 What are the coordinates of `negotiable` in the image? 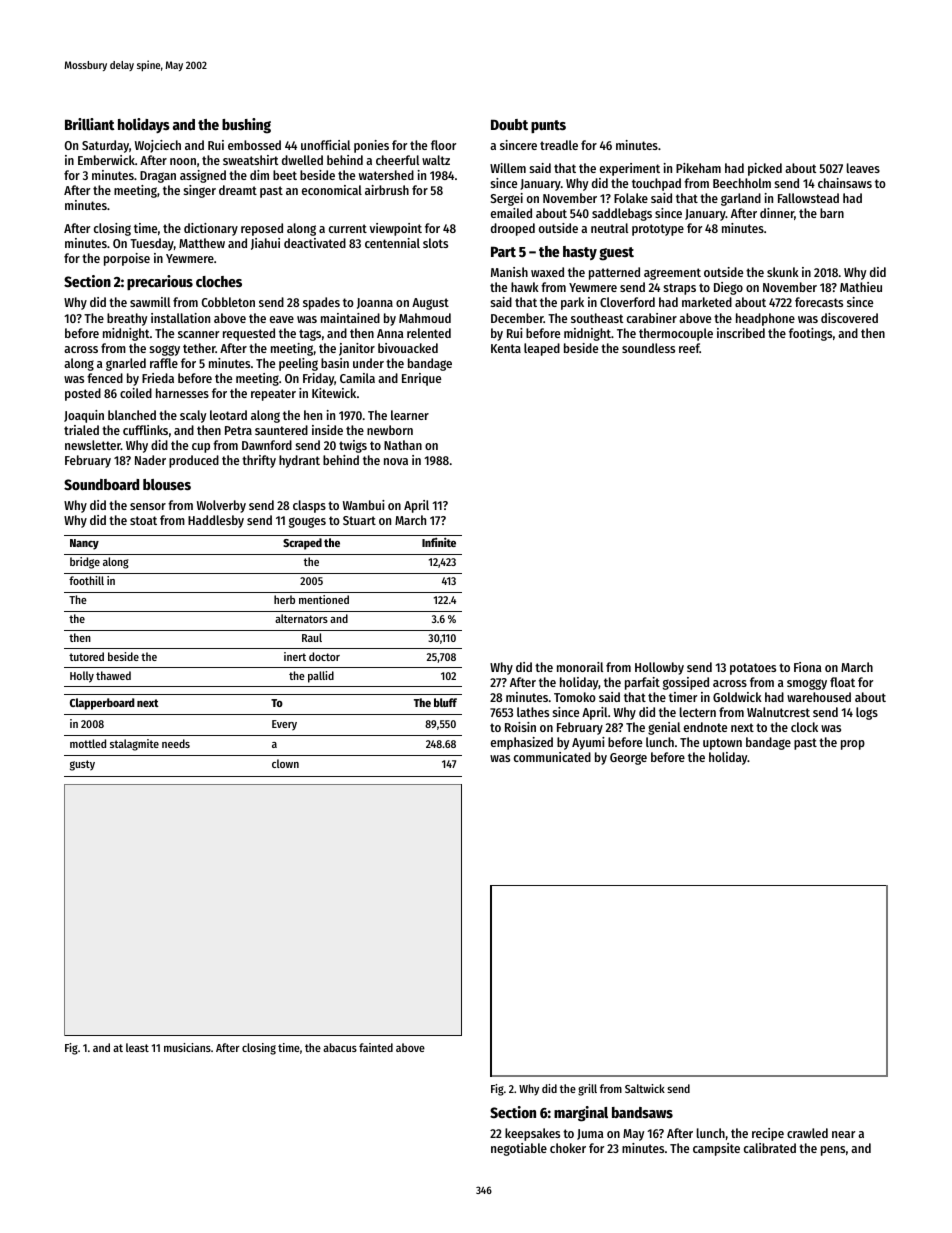 It's located at (519, 1149).
